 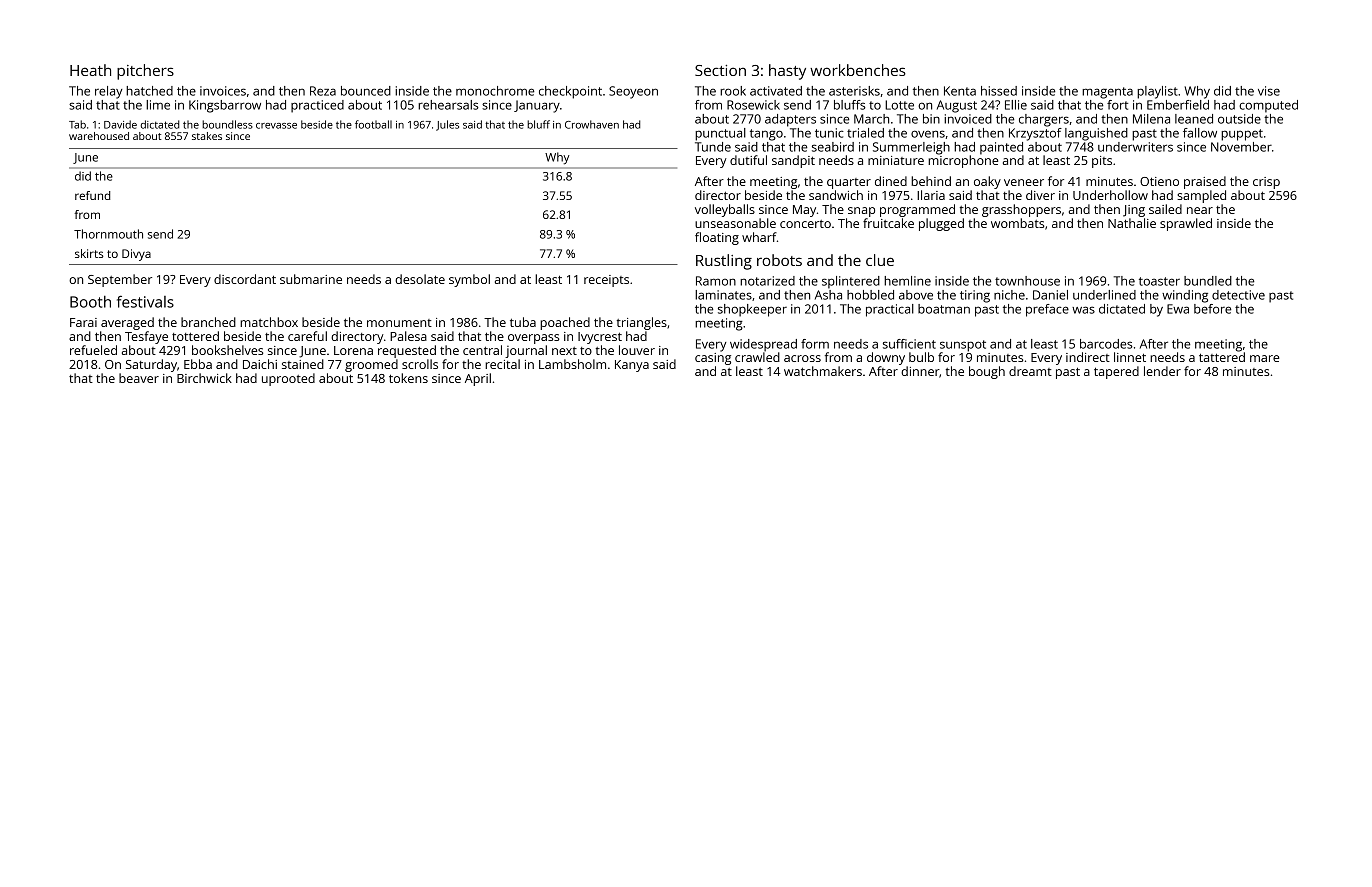 I want to click on detective, so click(x=1238, y=295).
